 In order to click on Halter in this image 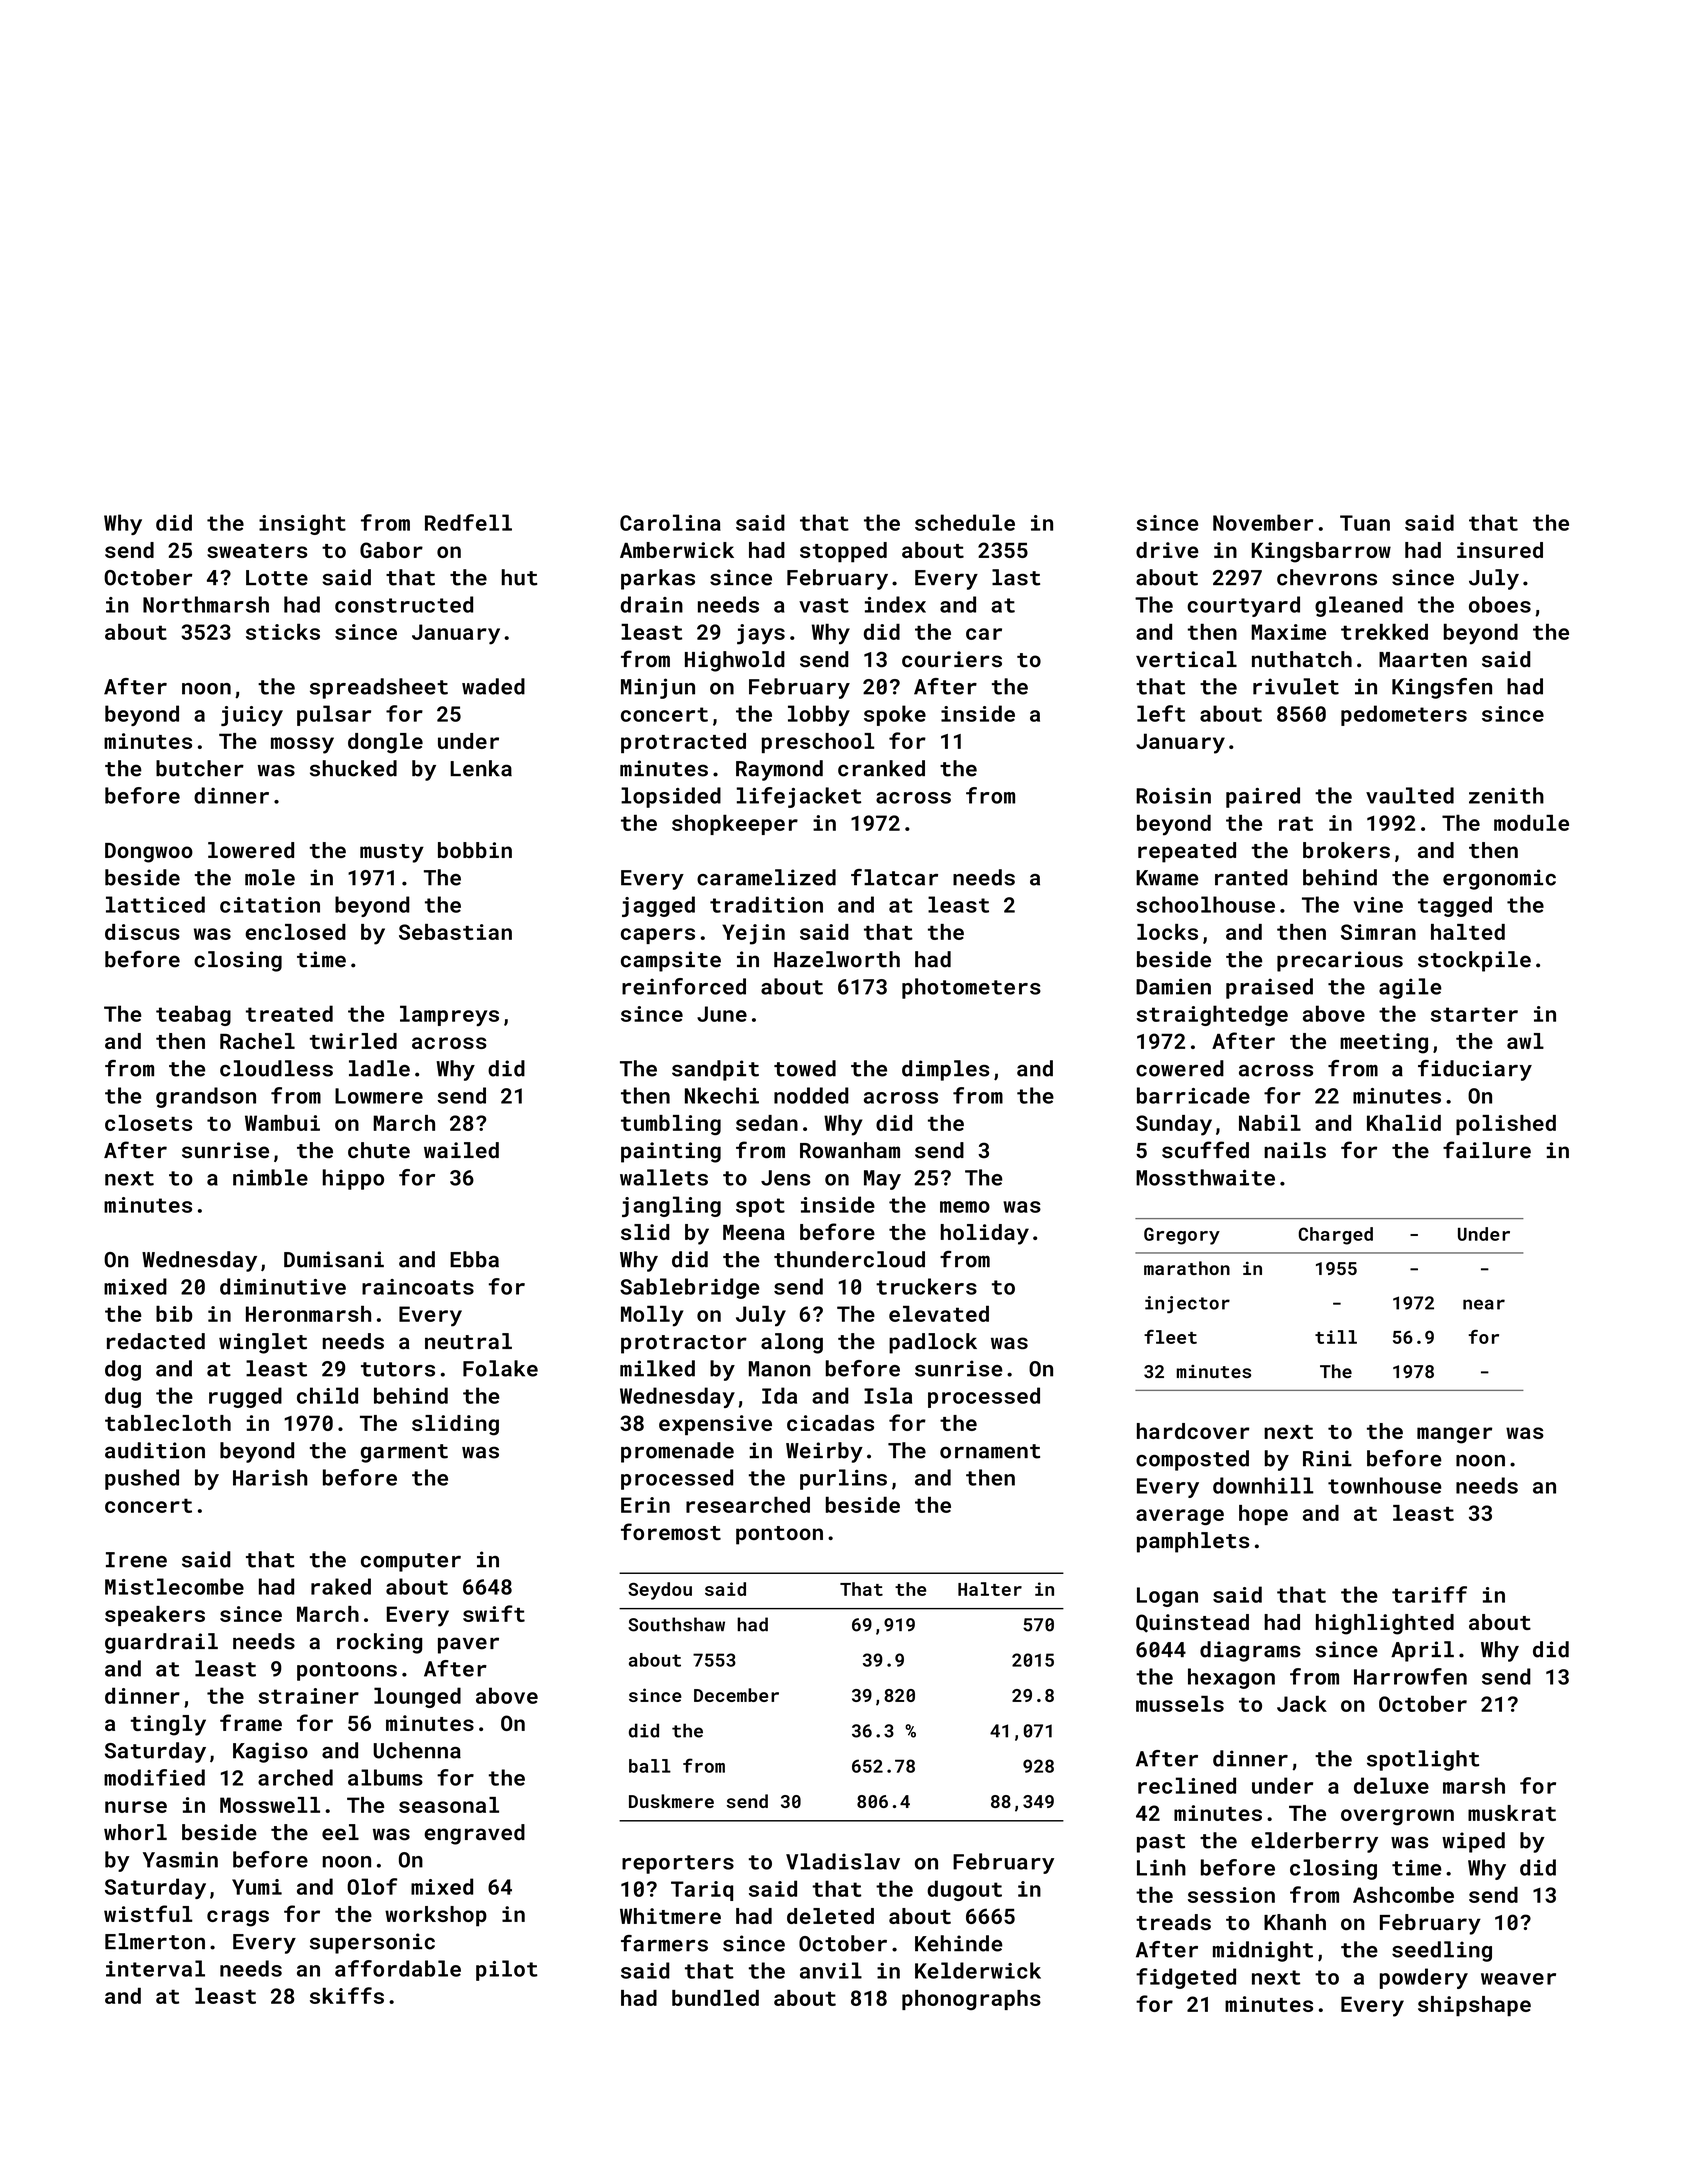, I will do `click(990, 1589)`.
